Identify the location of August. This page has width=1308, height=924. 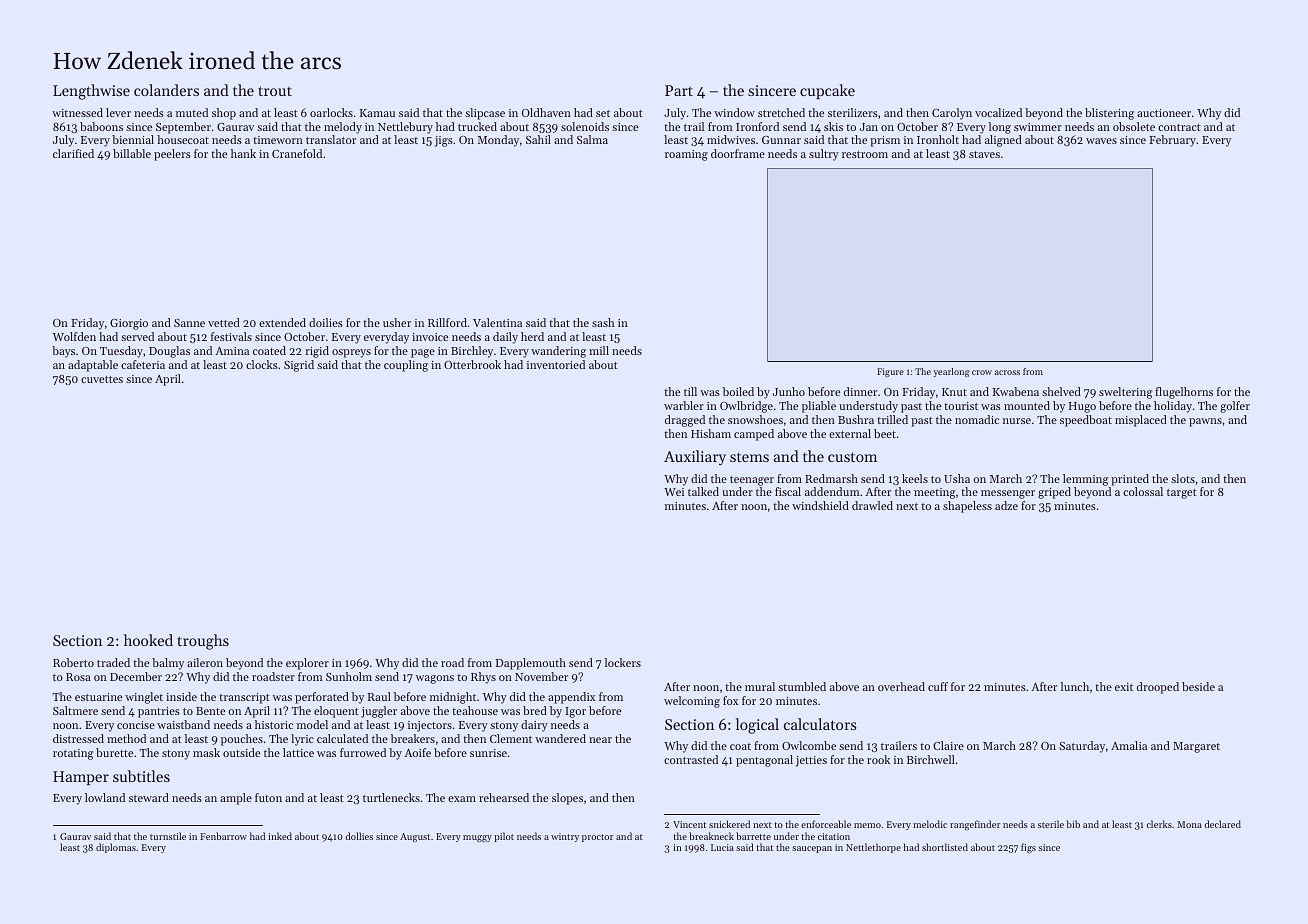
(415, 837).
